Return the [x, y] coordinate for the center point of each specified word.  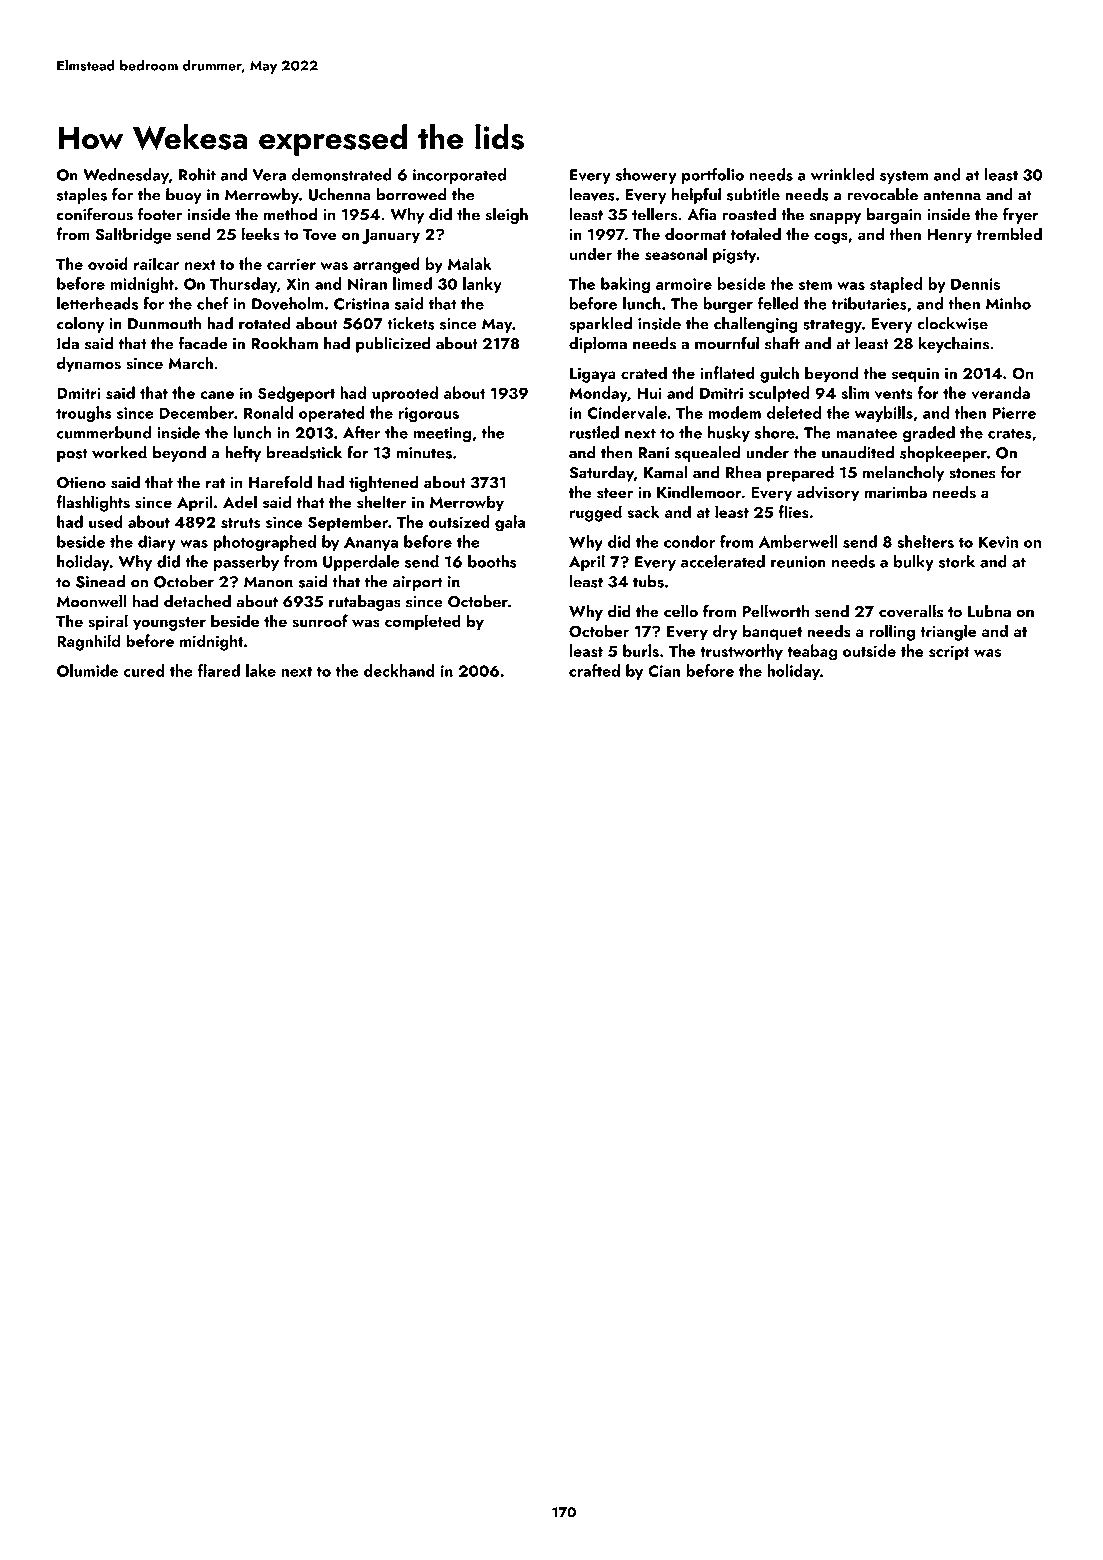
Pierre [1014, 413]
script [949, 653]
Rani [654, 453]
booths [492, 561]
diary [157, 543]
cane [217, 395]
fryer [1021, 215]
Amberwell [798, 541]
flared [219, 670]
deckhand [399, 670]
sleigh [507, 215]
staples [82, 196]
